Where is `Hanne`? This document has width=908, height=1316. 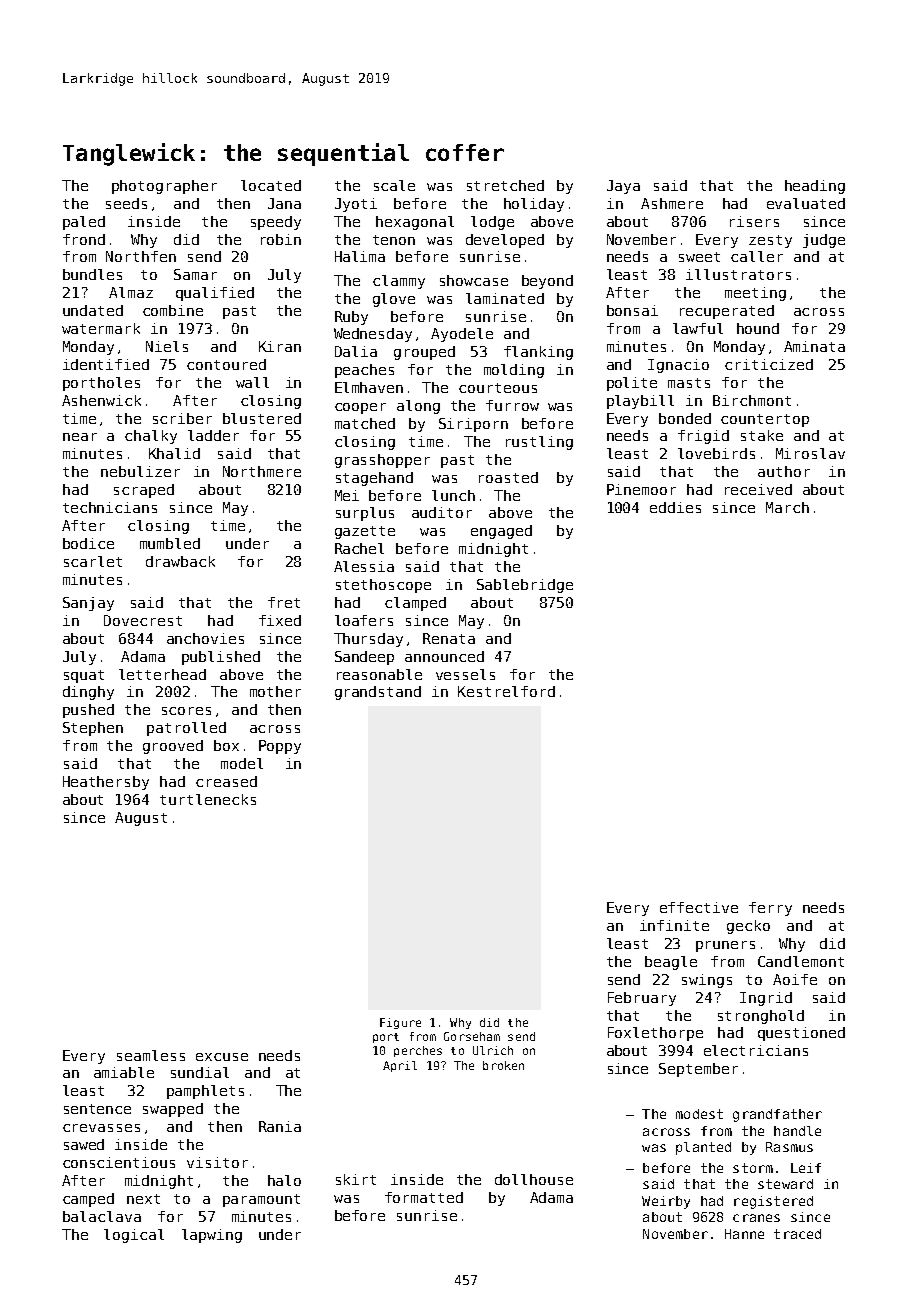 Hanne is located at coordinates (744, 1234).
